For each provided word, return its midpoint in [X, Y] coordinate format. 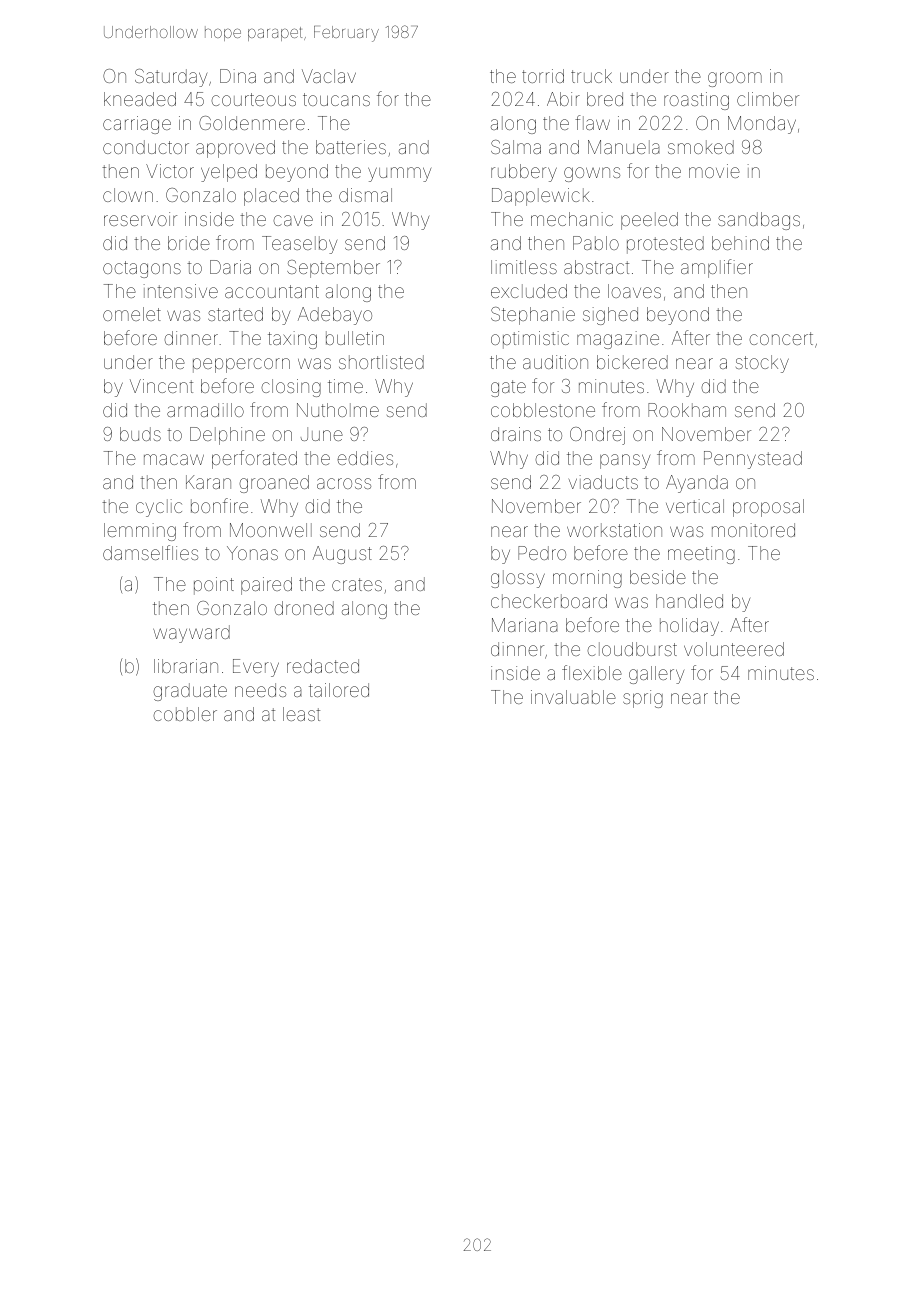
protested [665, 245]
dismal [365, 195]
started [235, 314]
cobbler [185, 714]
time [345, 386]
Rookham [687, 410]
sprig [643, 699]
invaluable [573, 697]
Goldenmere [252, 123]
